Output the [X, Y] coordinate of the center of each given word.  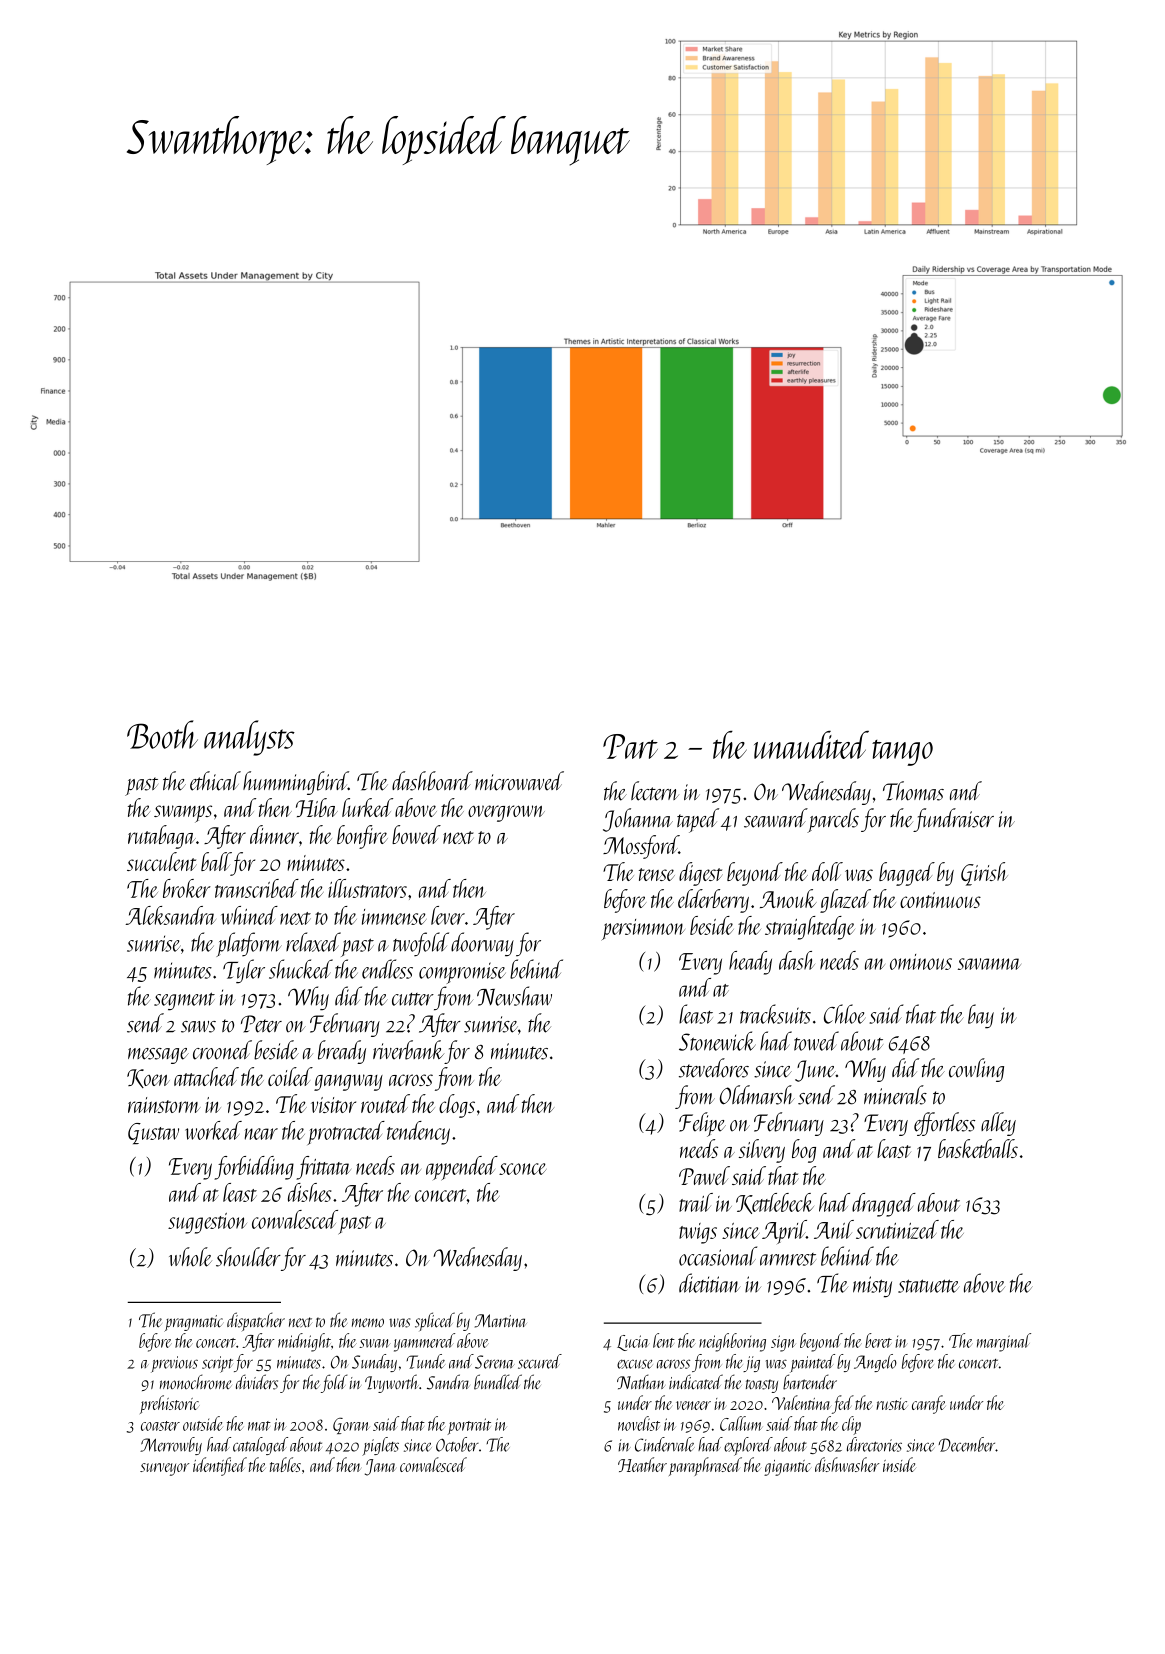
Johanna [638, 820]
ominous [921, 962]
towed [816, 1041]
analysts [249, 738]
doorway [482, 944]
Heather [642, 1464]
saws [198, 1027]
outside [203, 1423]
